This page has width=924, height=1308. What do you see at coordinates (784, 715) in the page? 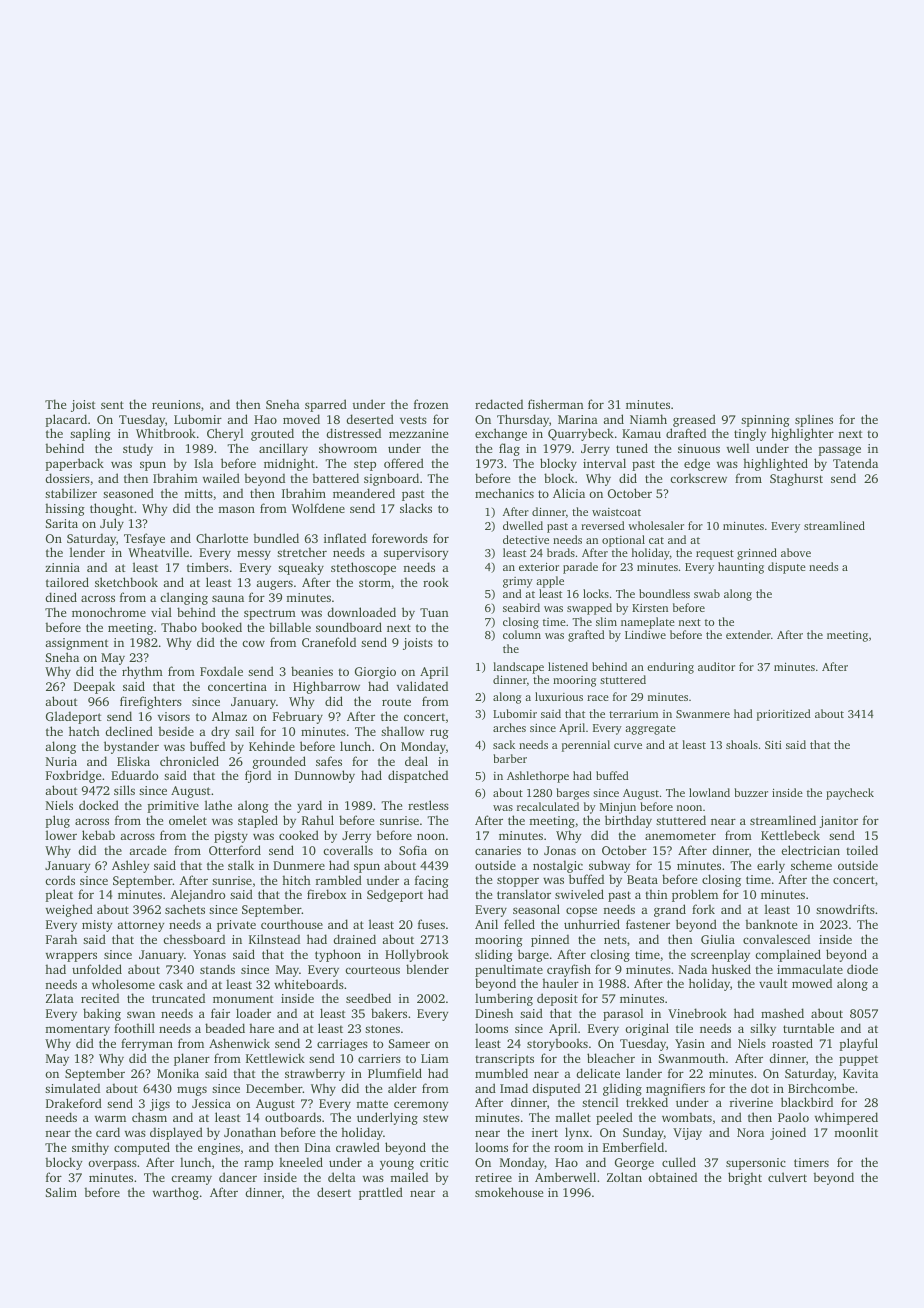
I see `prioritized` at bounding box center [784, 715].
